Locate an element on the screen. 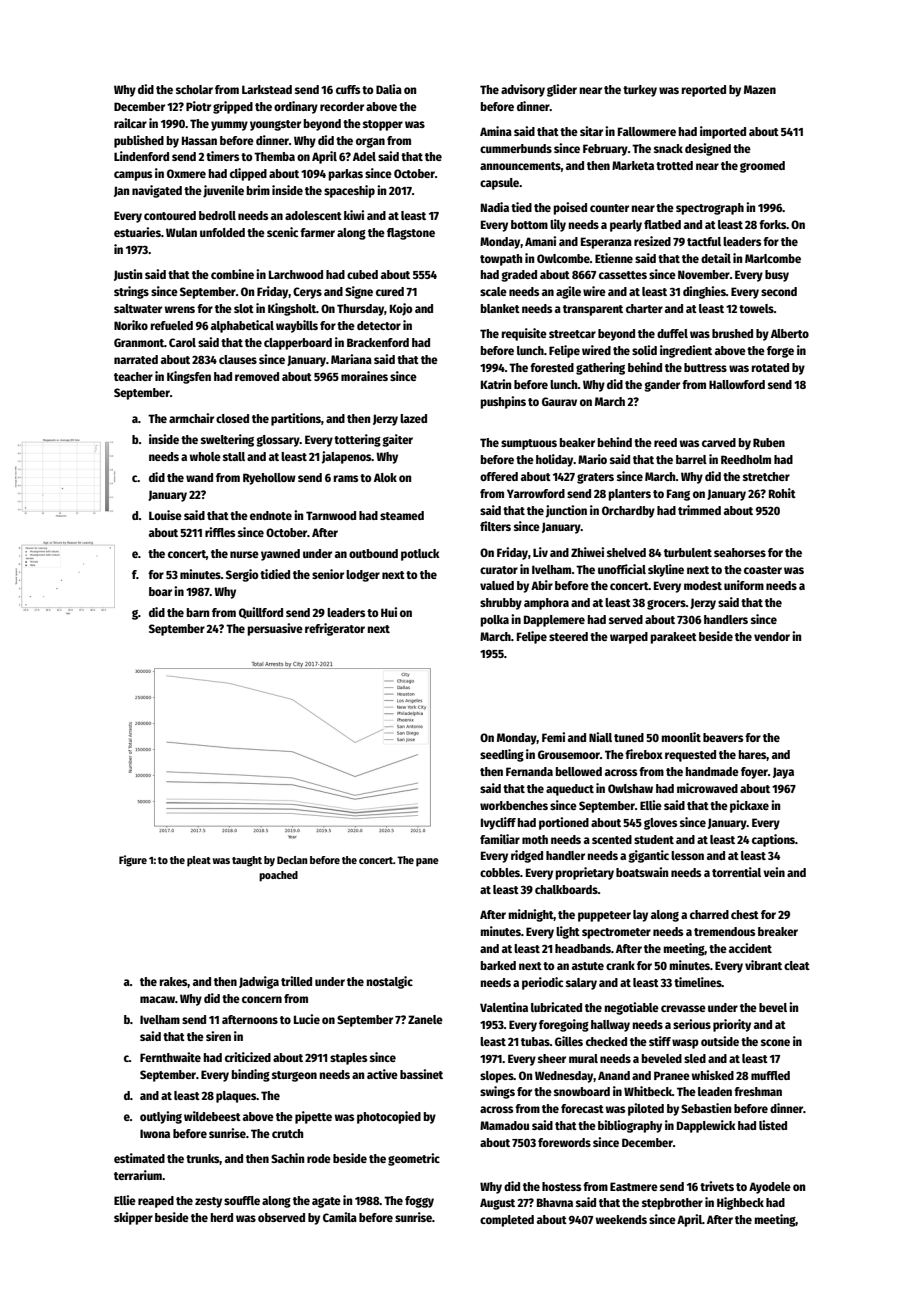  cummerbunds is located at coordinates (516, 148).
